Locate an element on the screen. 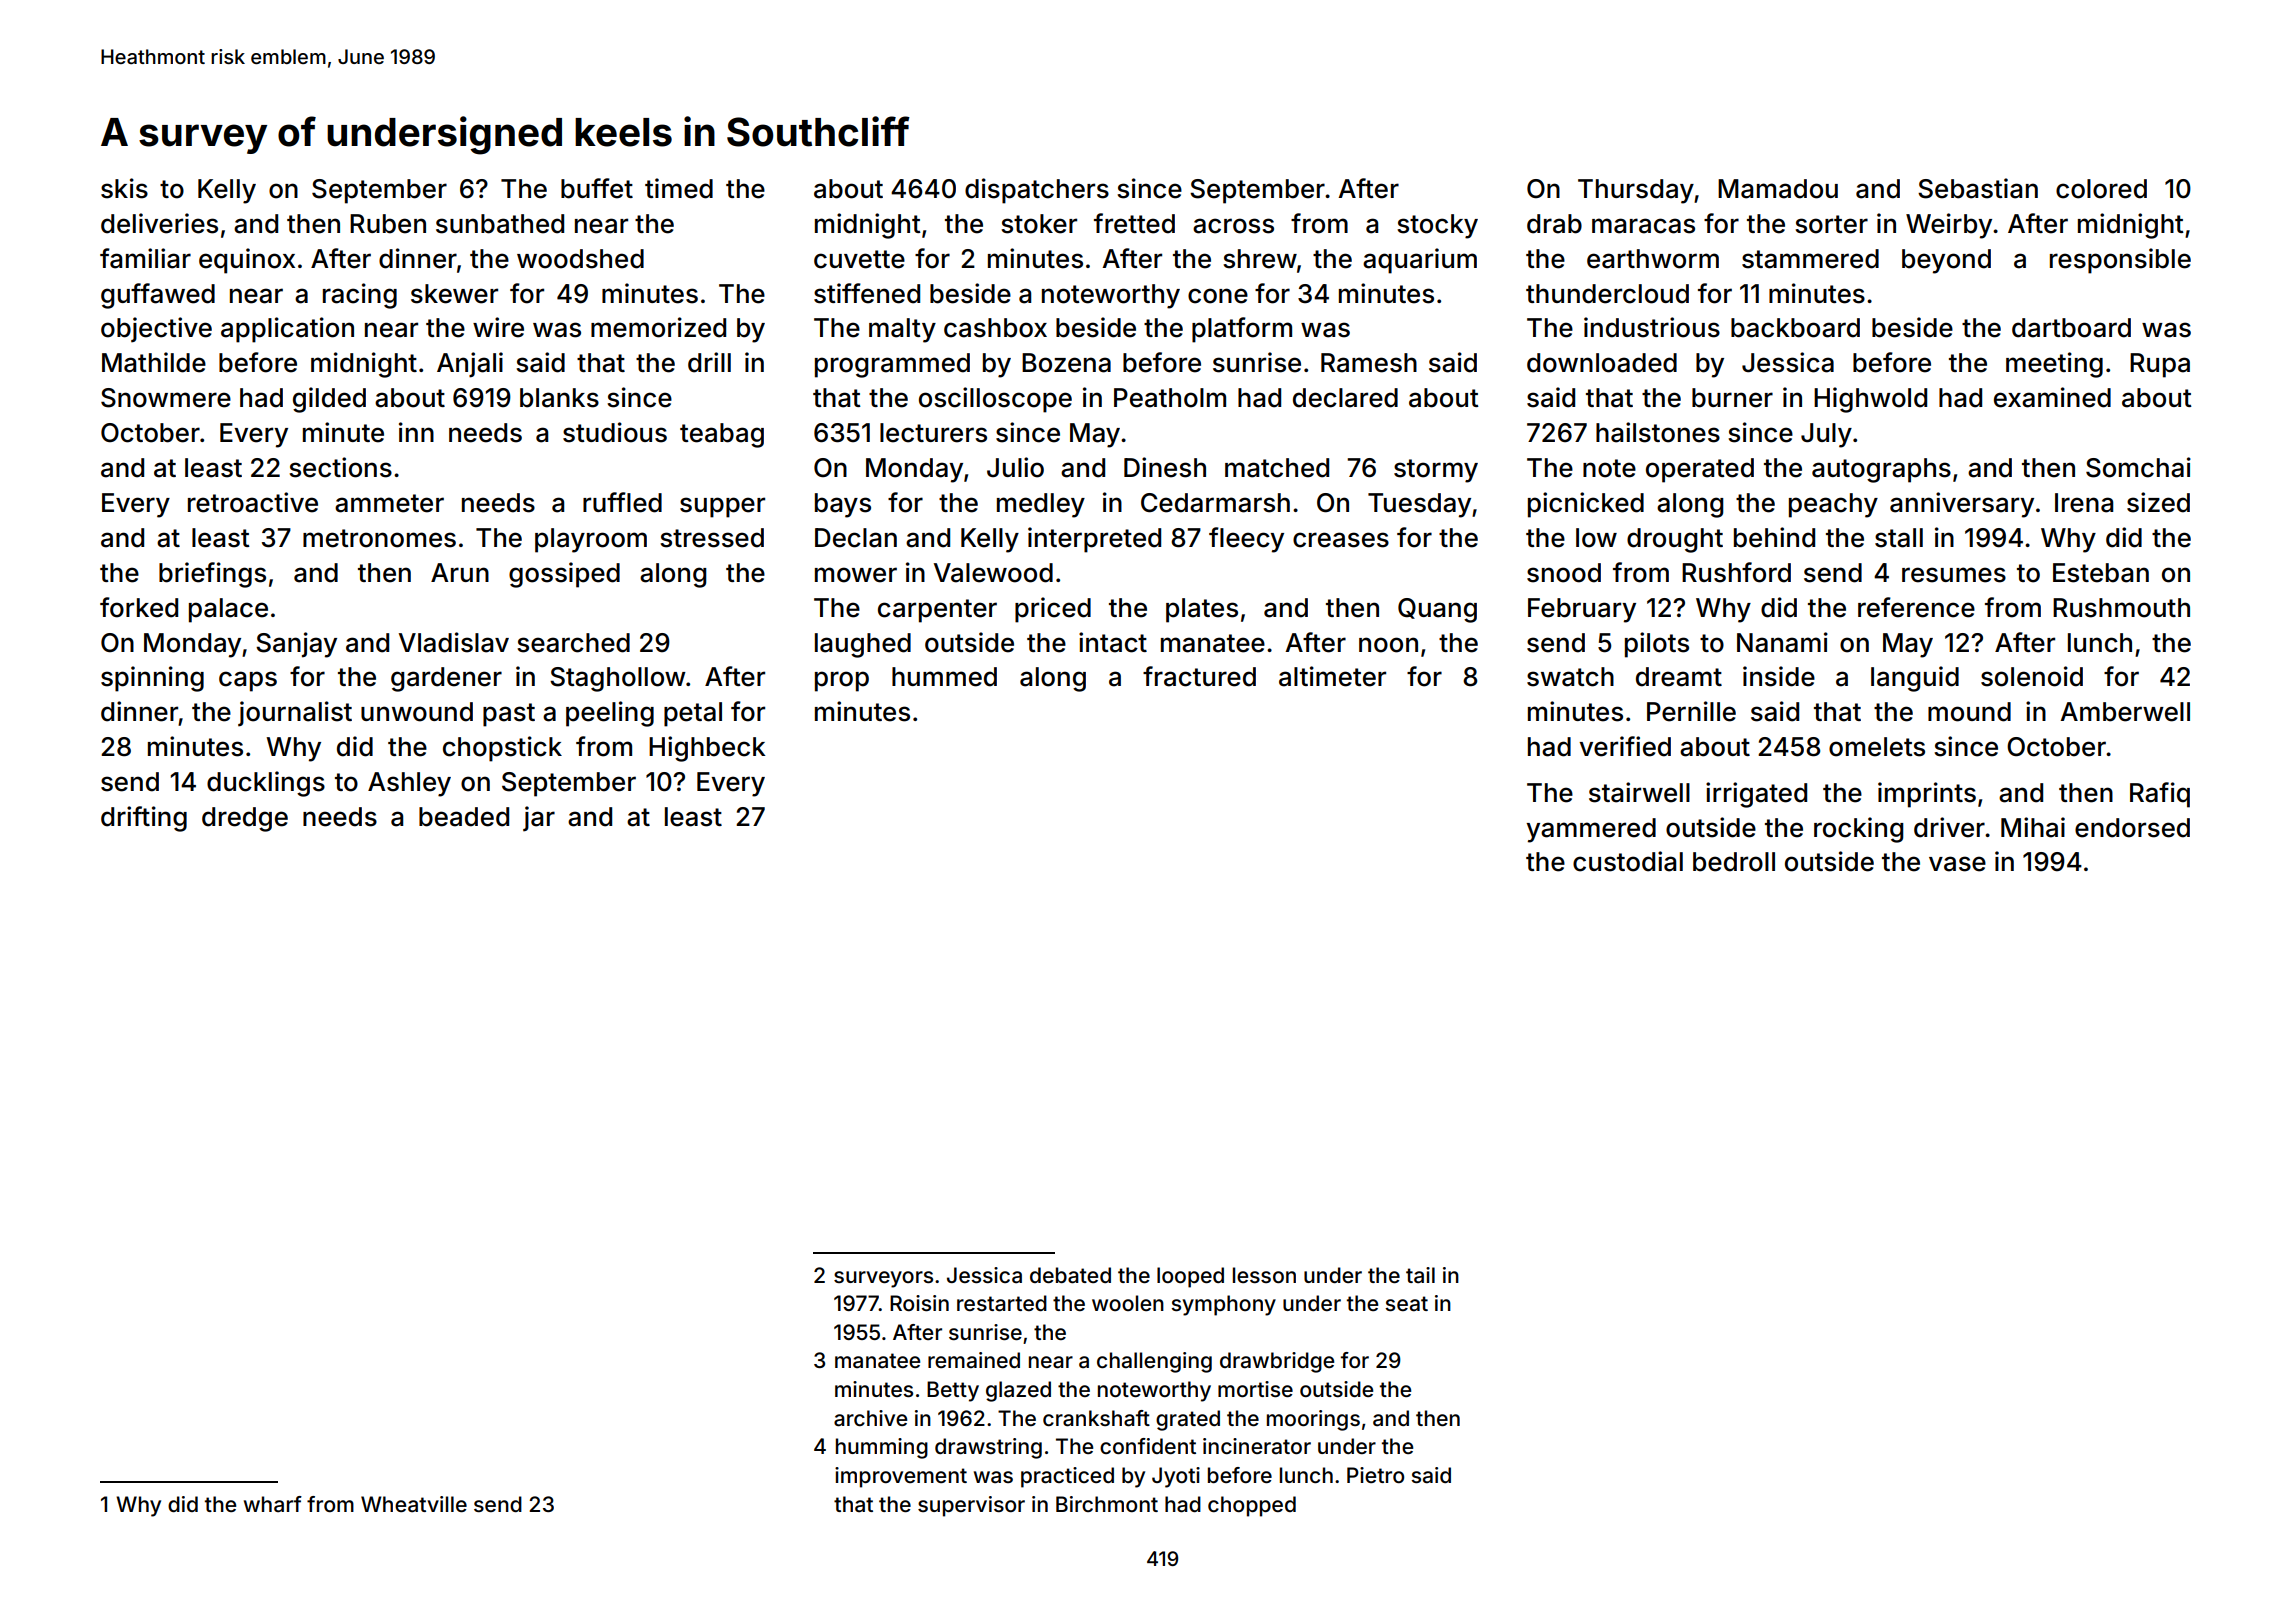 This screenshot has height=1620, width=2292. wharf is located at coordinates (273, 1504).
